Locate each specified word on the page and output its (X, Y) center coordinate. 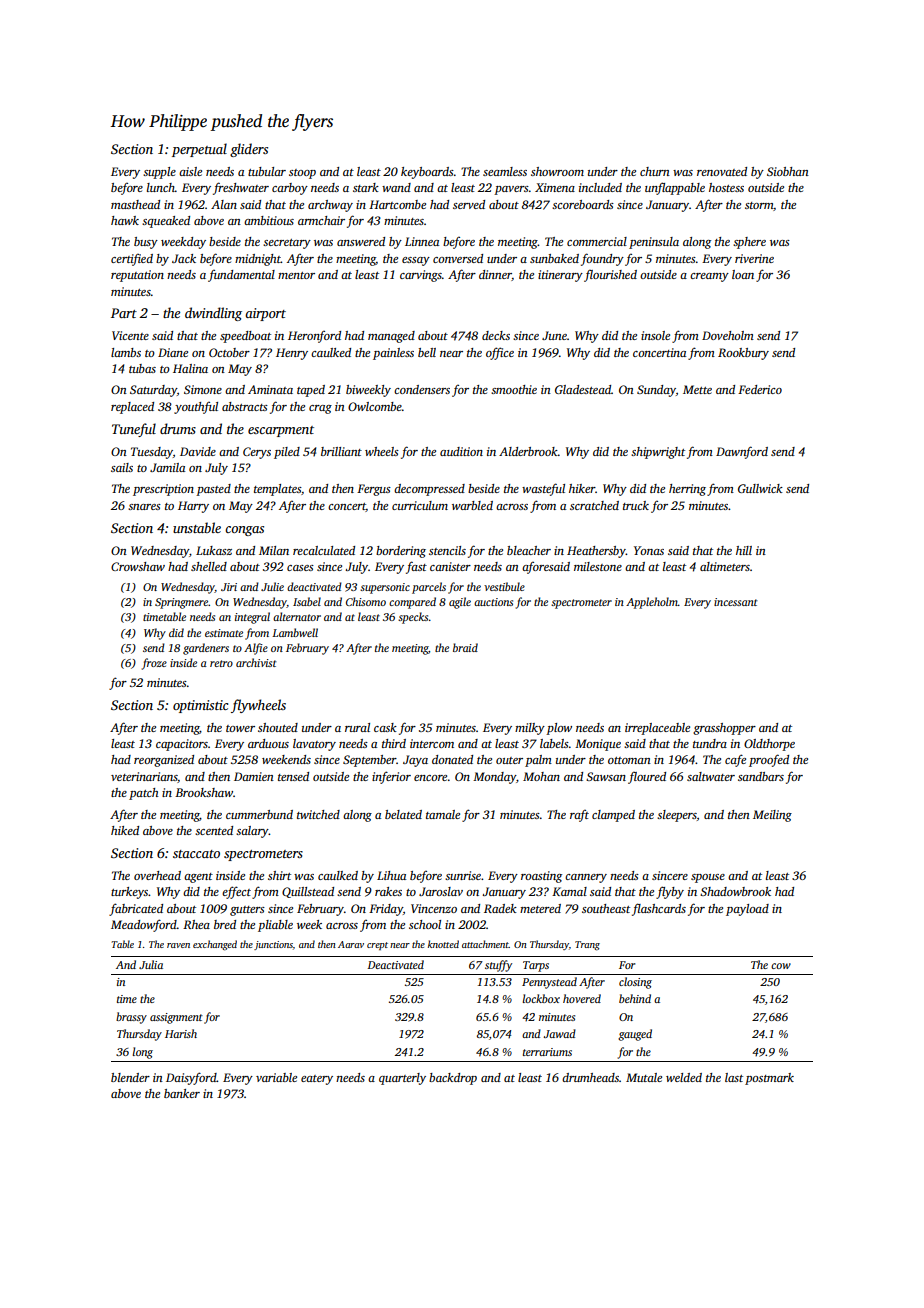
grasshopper (724, 729)
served (469, 204)
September (370, 761)
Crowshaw (138, 566)
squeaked (166, 222)
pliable (275, 926)
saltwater (711, 776)
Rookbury (743, 354)
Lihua (391, 875)
